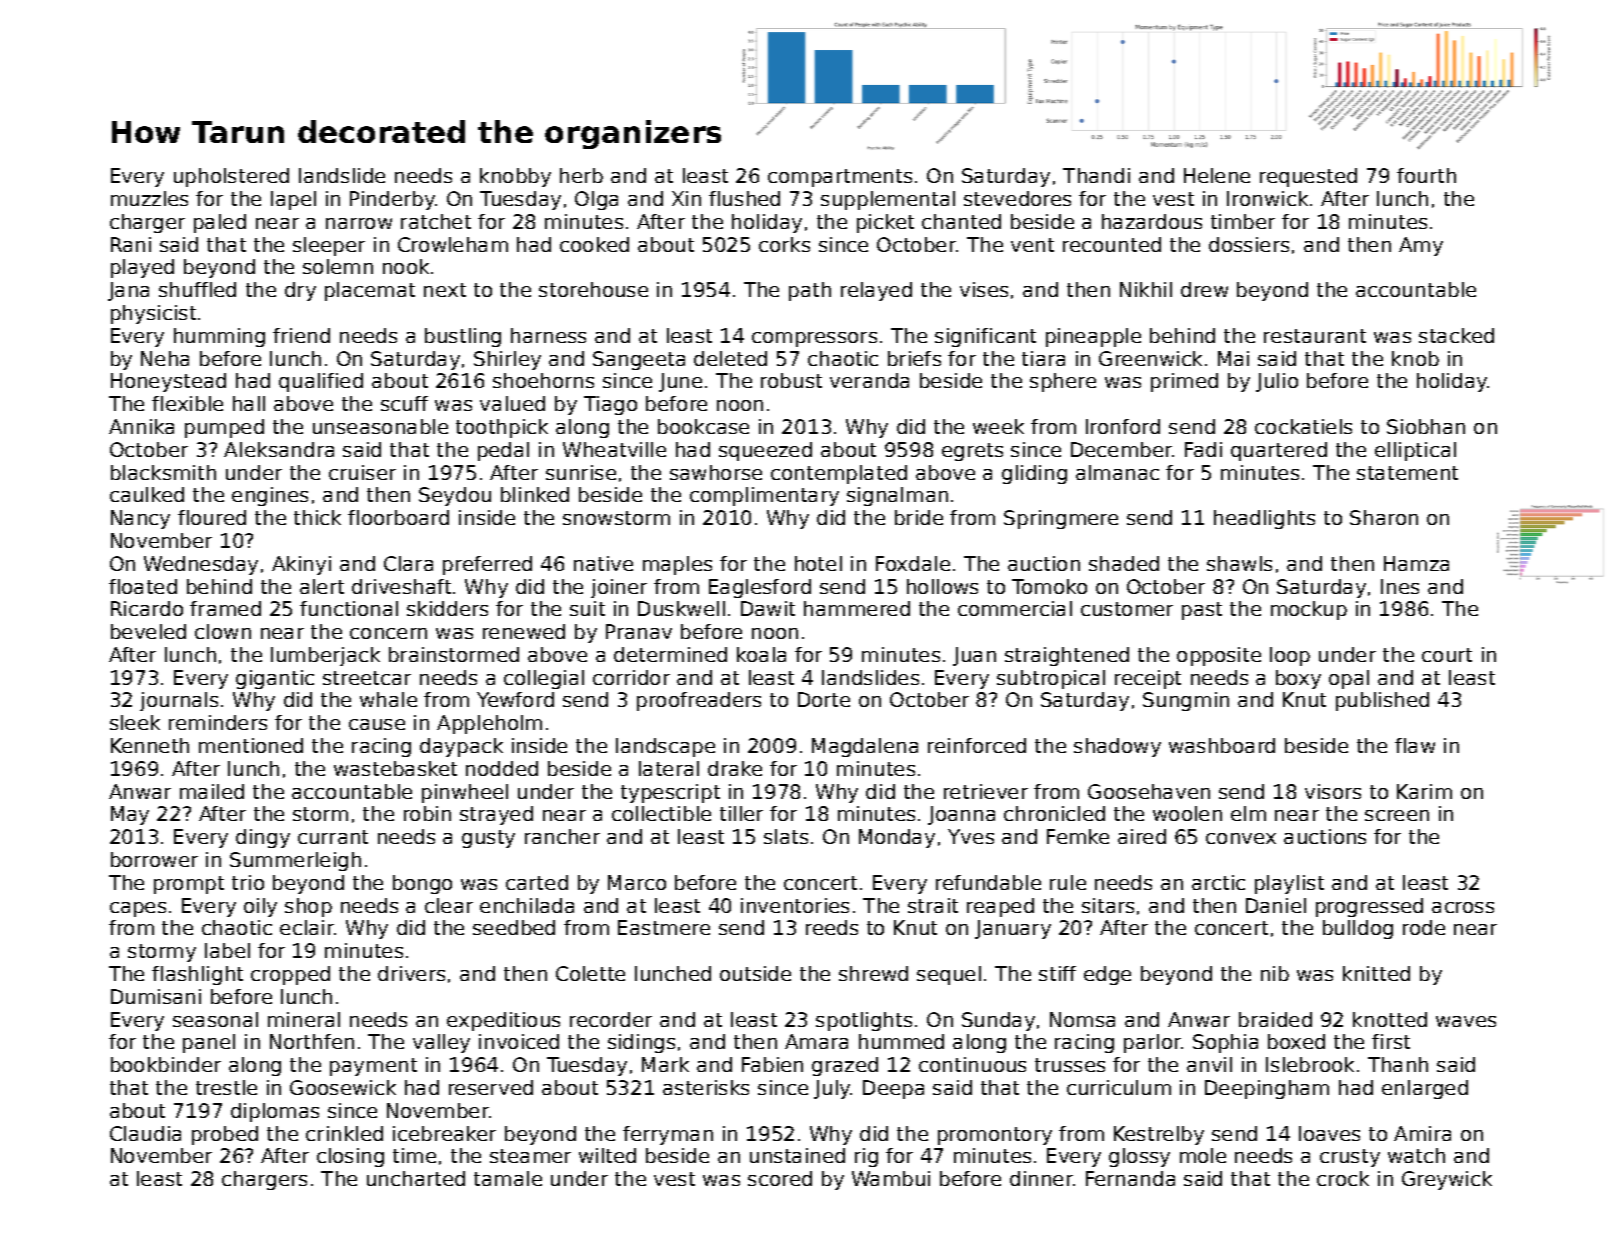 The height and width of the image is (1255, 1624). Describe the element at coordinates (986, 791) in the image. I see `retriever` at that location.
